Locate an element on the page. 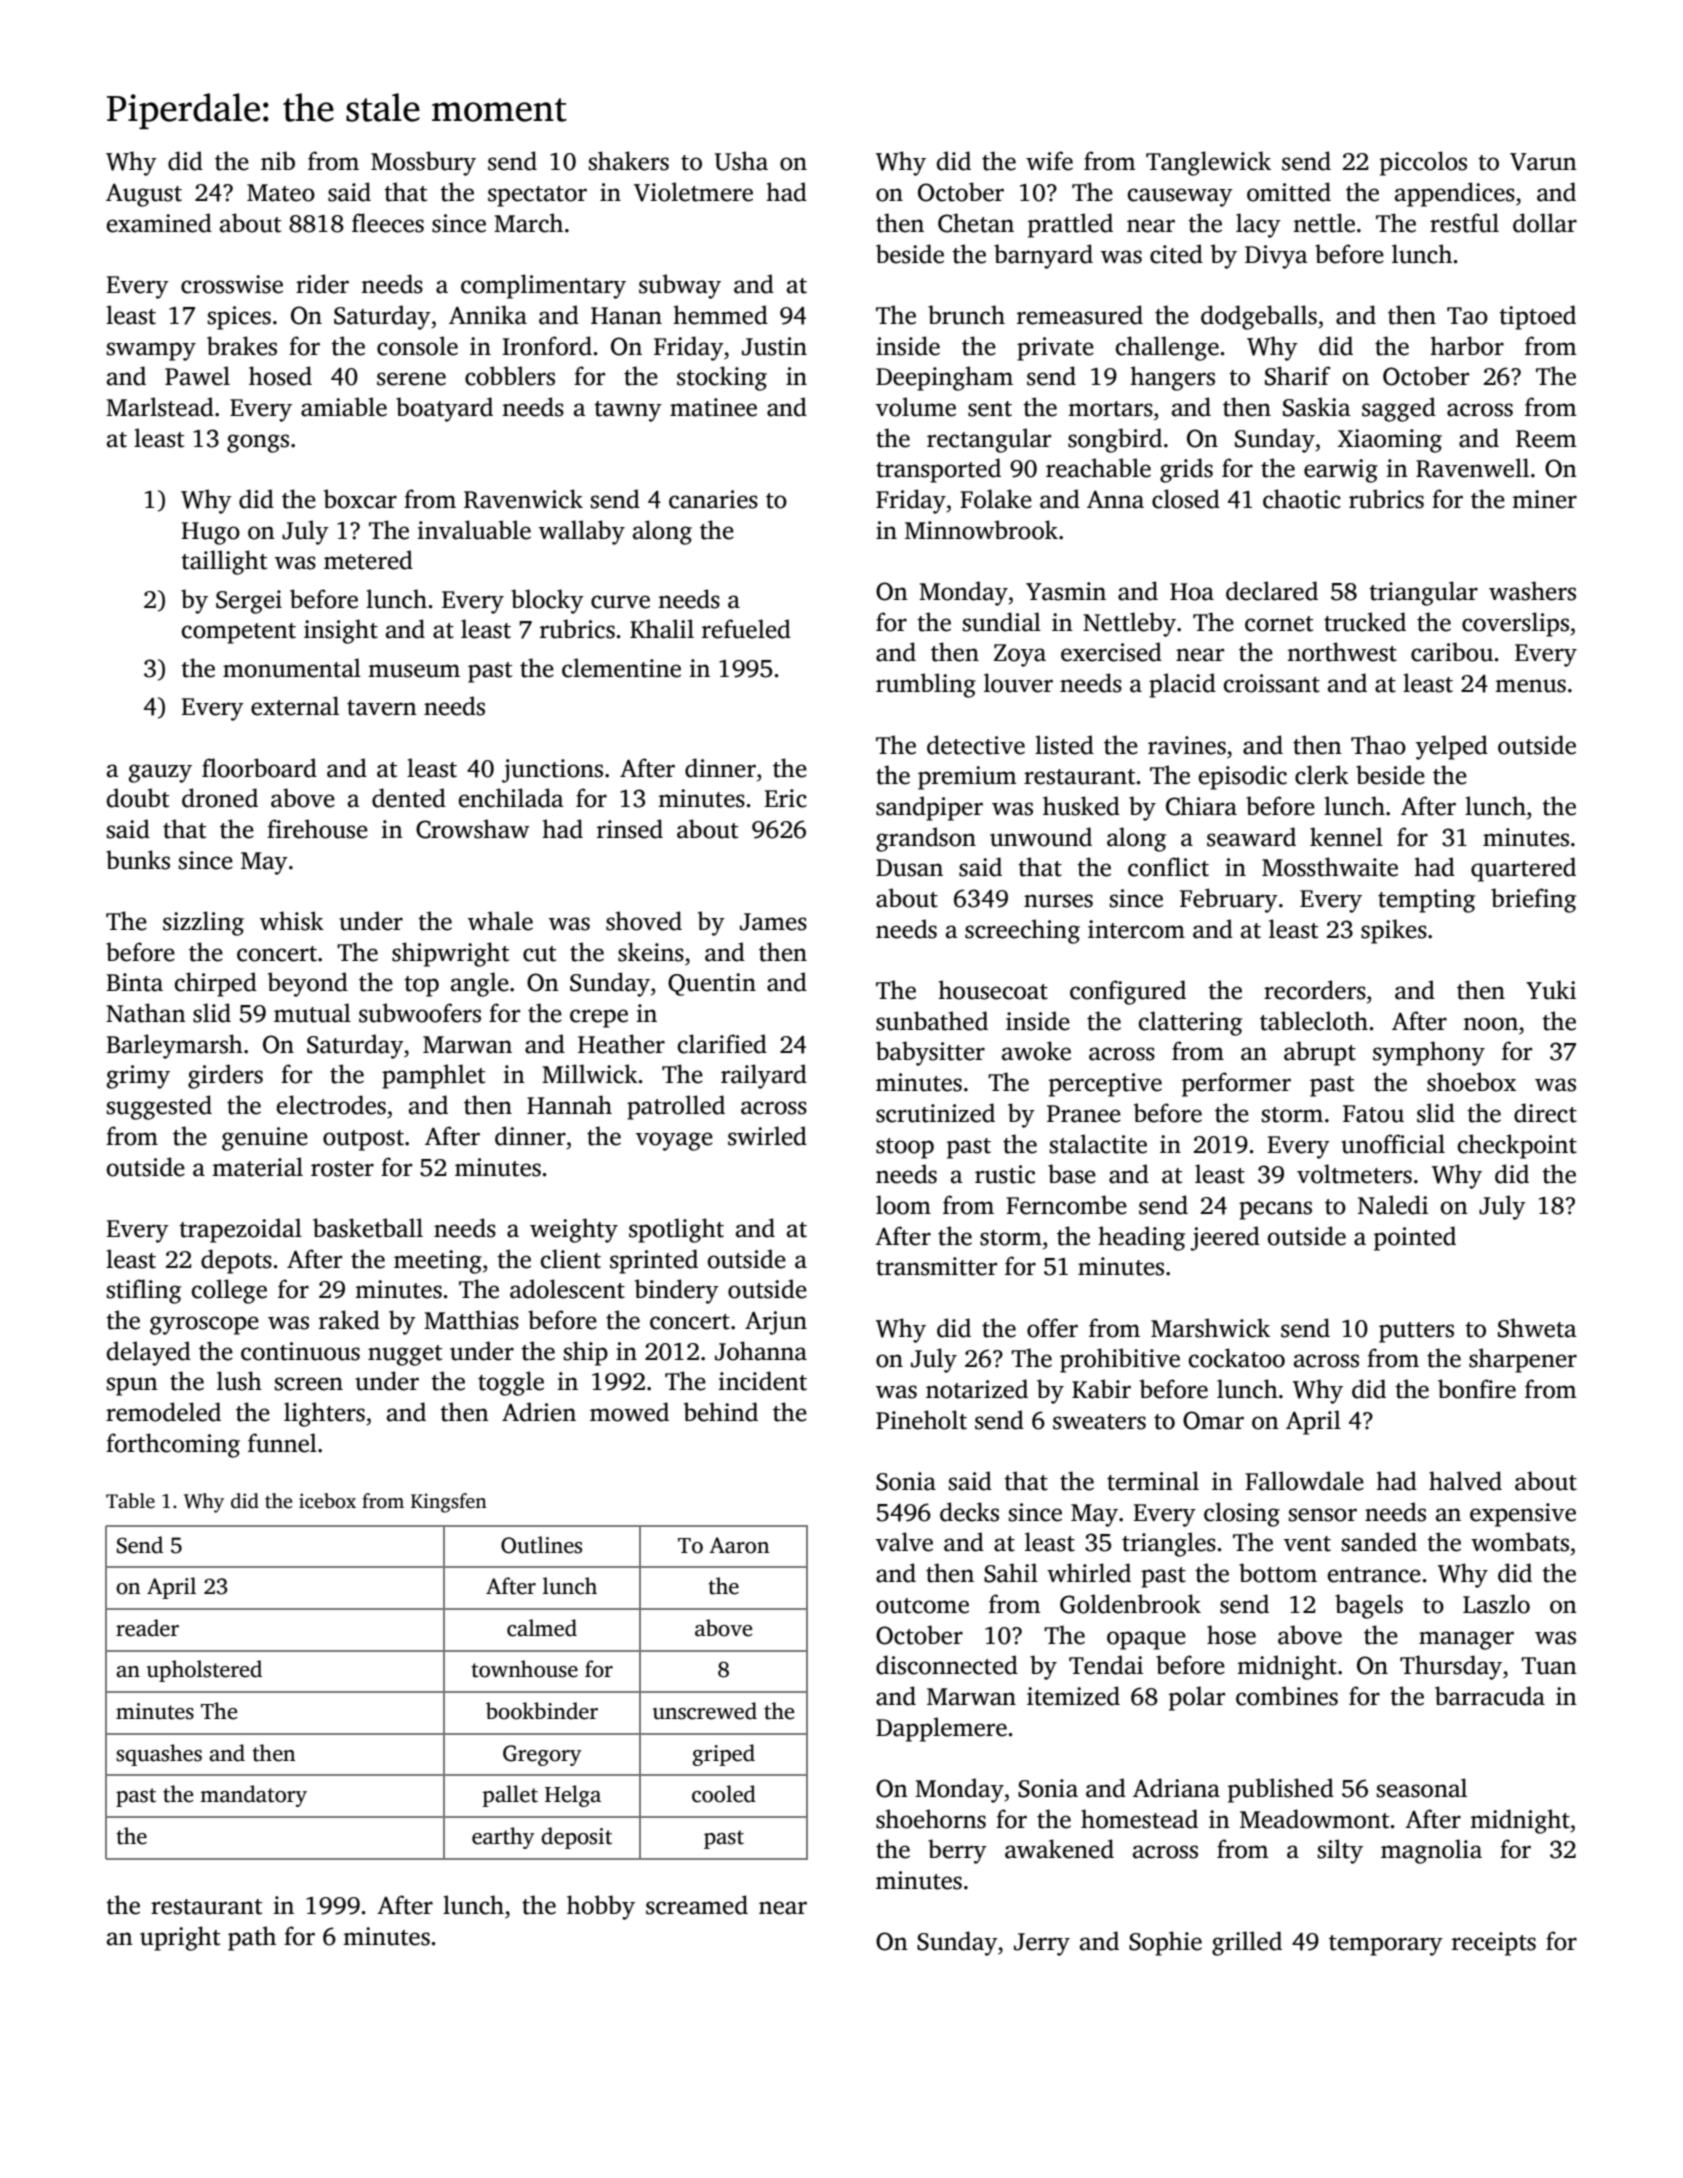 The width and height of the page is (1683, 2178). dented is located at coordinates (409, 798).
